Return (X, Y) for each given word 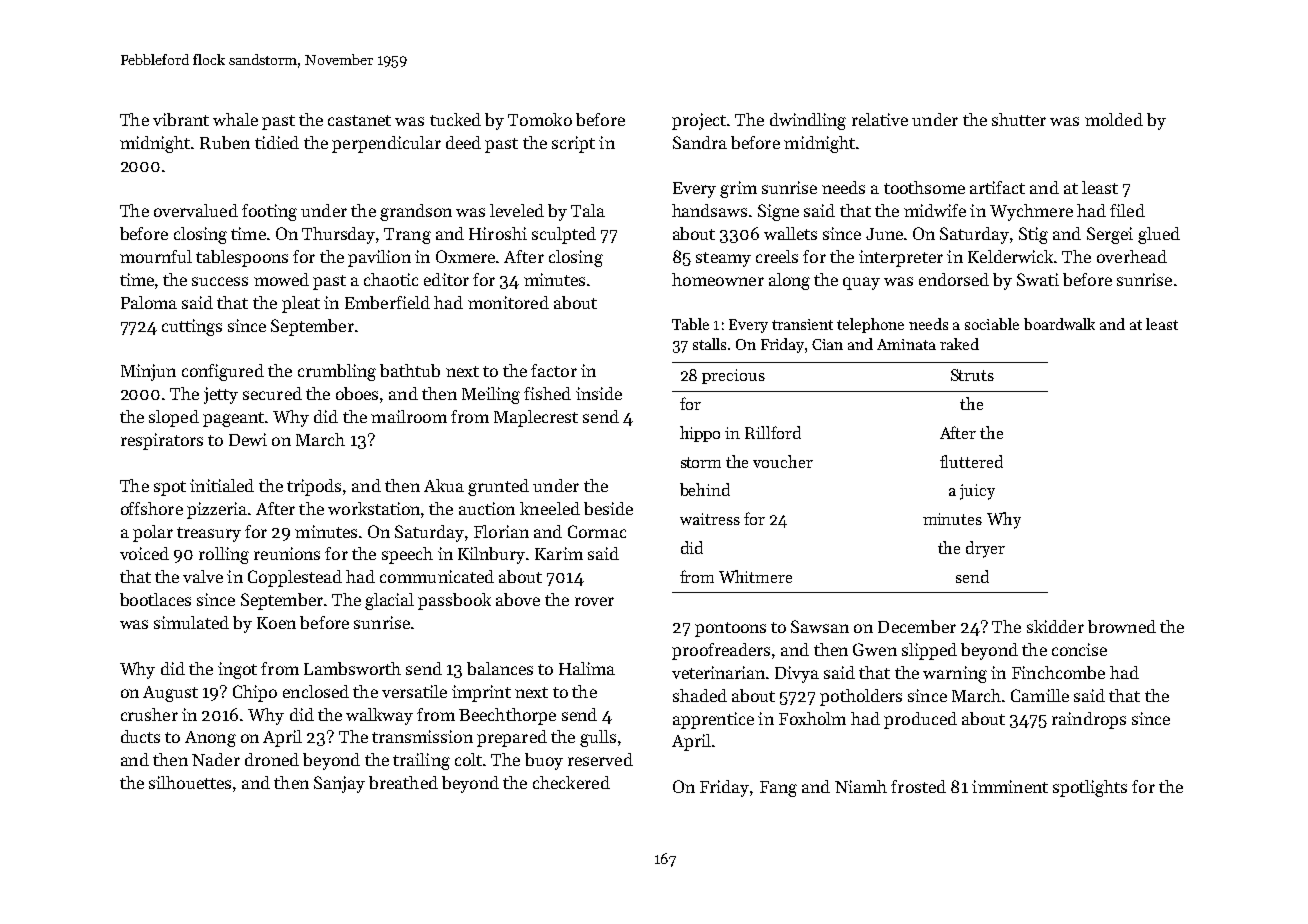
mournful (156, 256)
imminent (1010, 786)
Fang (778, 789)
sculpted (564, 235)
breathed (403, 782)
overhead (1132, 256)
